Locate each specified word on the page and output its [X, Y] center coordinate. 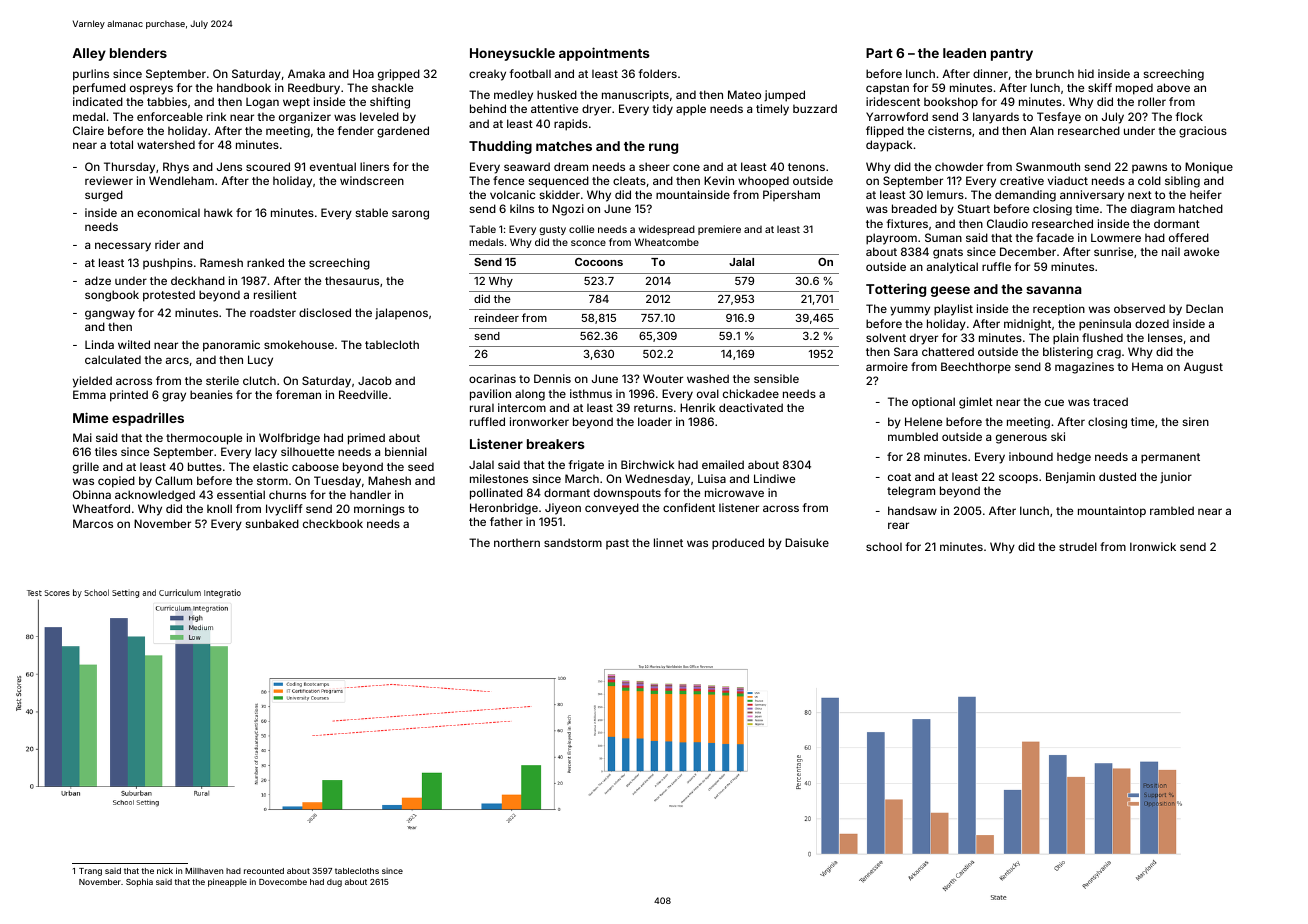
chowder [959, 166]
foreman [298, 394]
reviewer [109, 180]
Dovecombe [283, 882]
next [1140, 195]
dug [334, 883]
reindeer [497, 317]
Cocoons [599, 262]
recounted [264, 871]
